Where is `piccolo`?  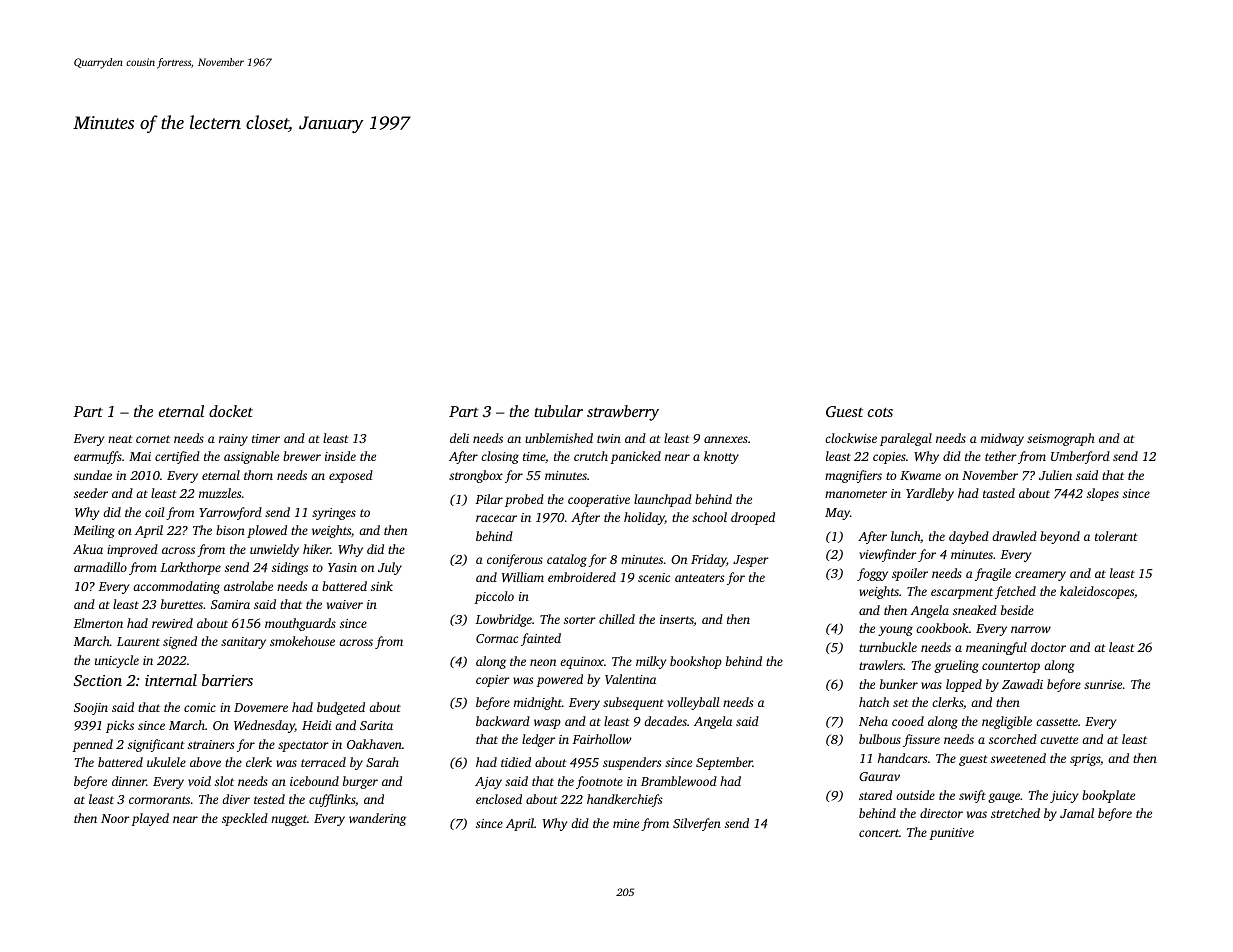 piccolo is located at coordinates (494, 597).
